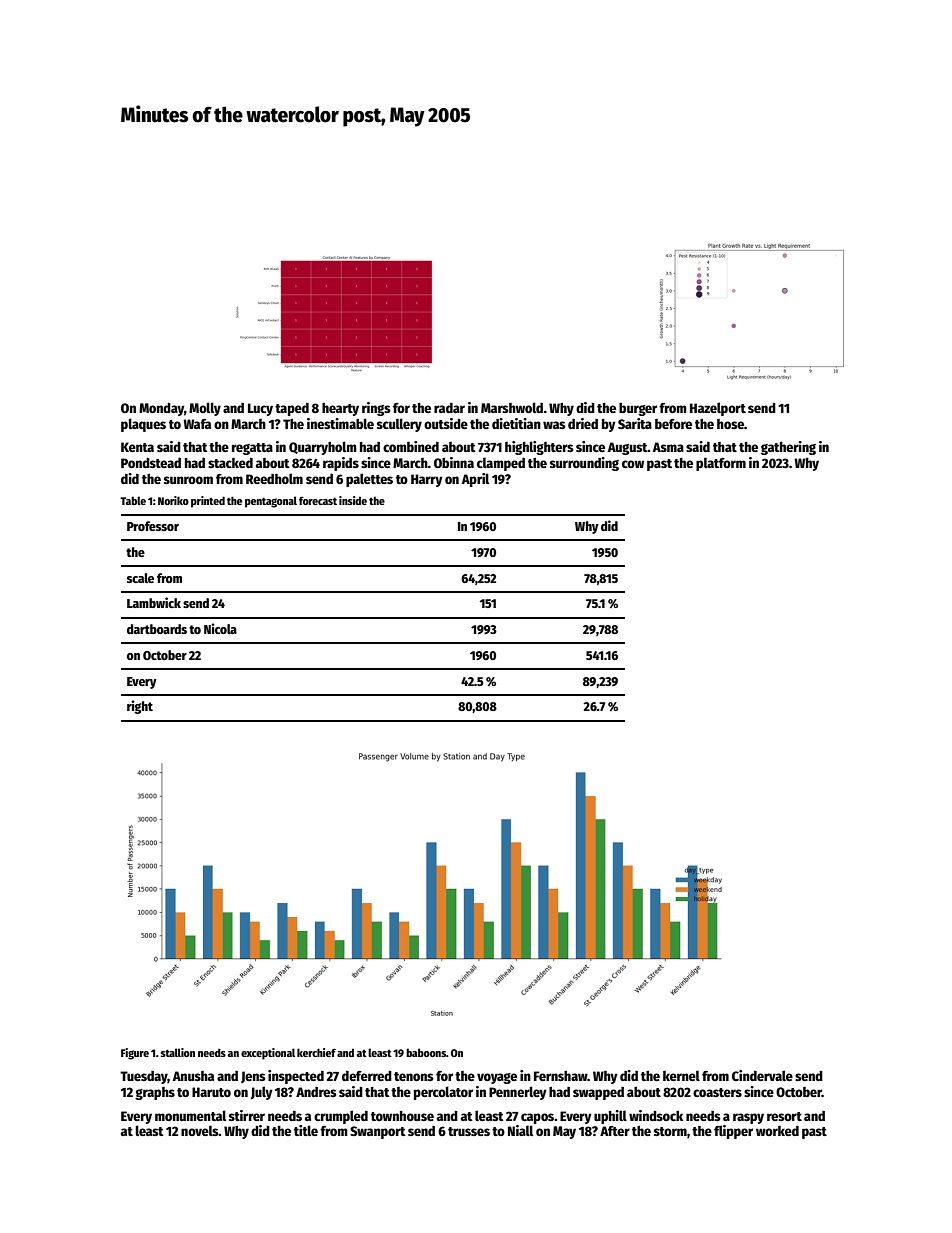 The height and width of the document is (1233, 952). What do you see at coordinates (153, 526) in the document?
I see `Professor` at bounding box center [153, 526].
